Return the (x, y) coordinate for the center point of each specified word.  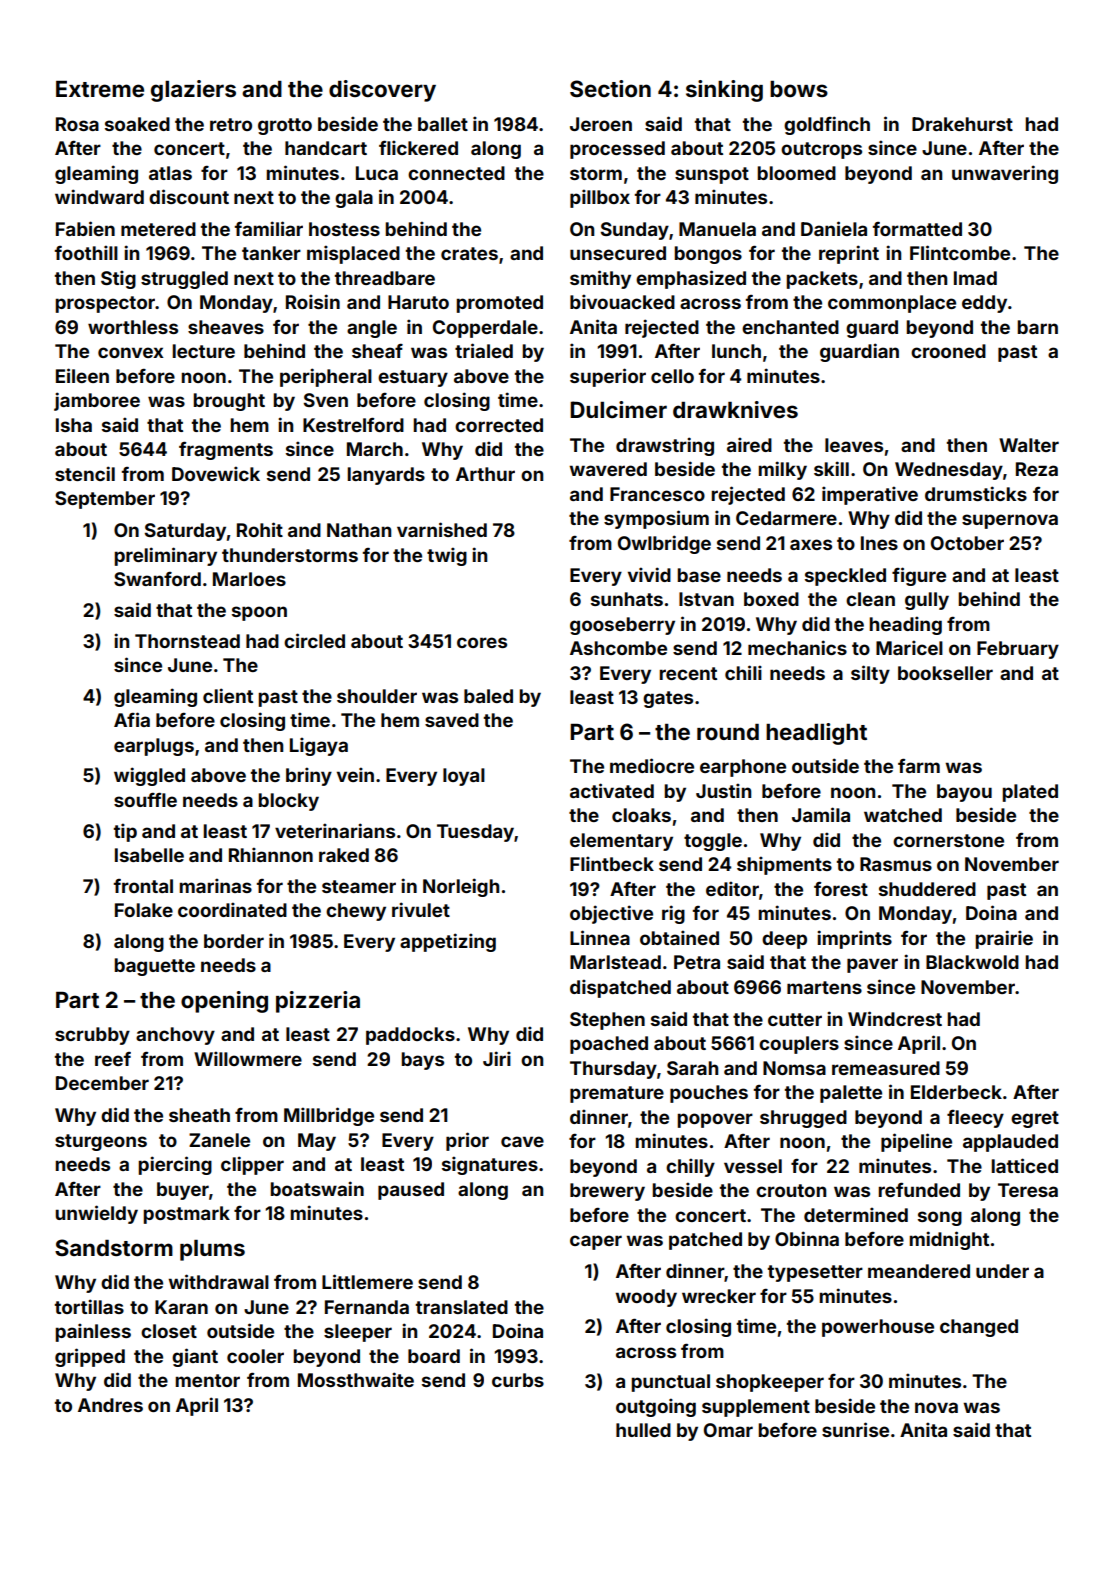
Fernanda (367, 1307)
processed (617, 150)
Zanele (219, 1140)
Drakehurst (962, 124)
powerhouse (878, 1328)
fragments (226, 450)
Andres (110, 1405)
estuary (413, 378)
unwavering (1005, 174)
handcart (326, 148)
